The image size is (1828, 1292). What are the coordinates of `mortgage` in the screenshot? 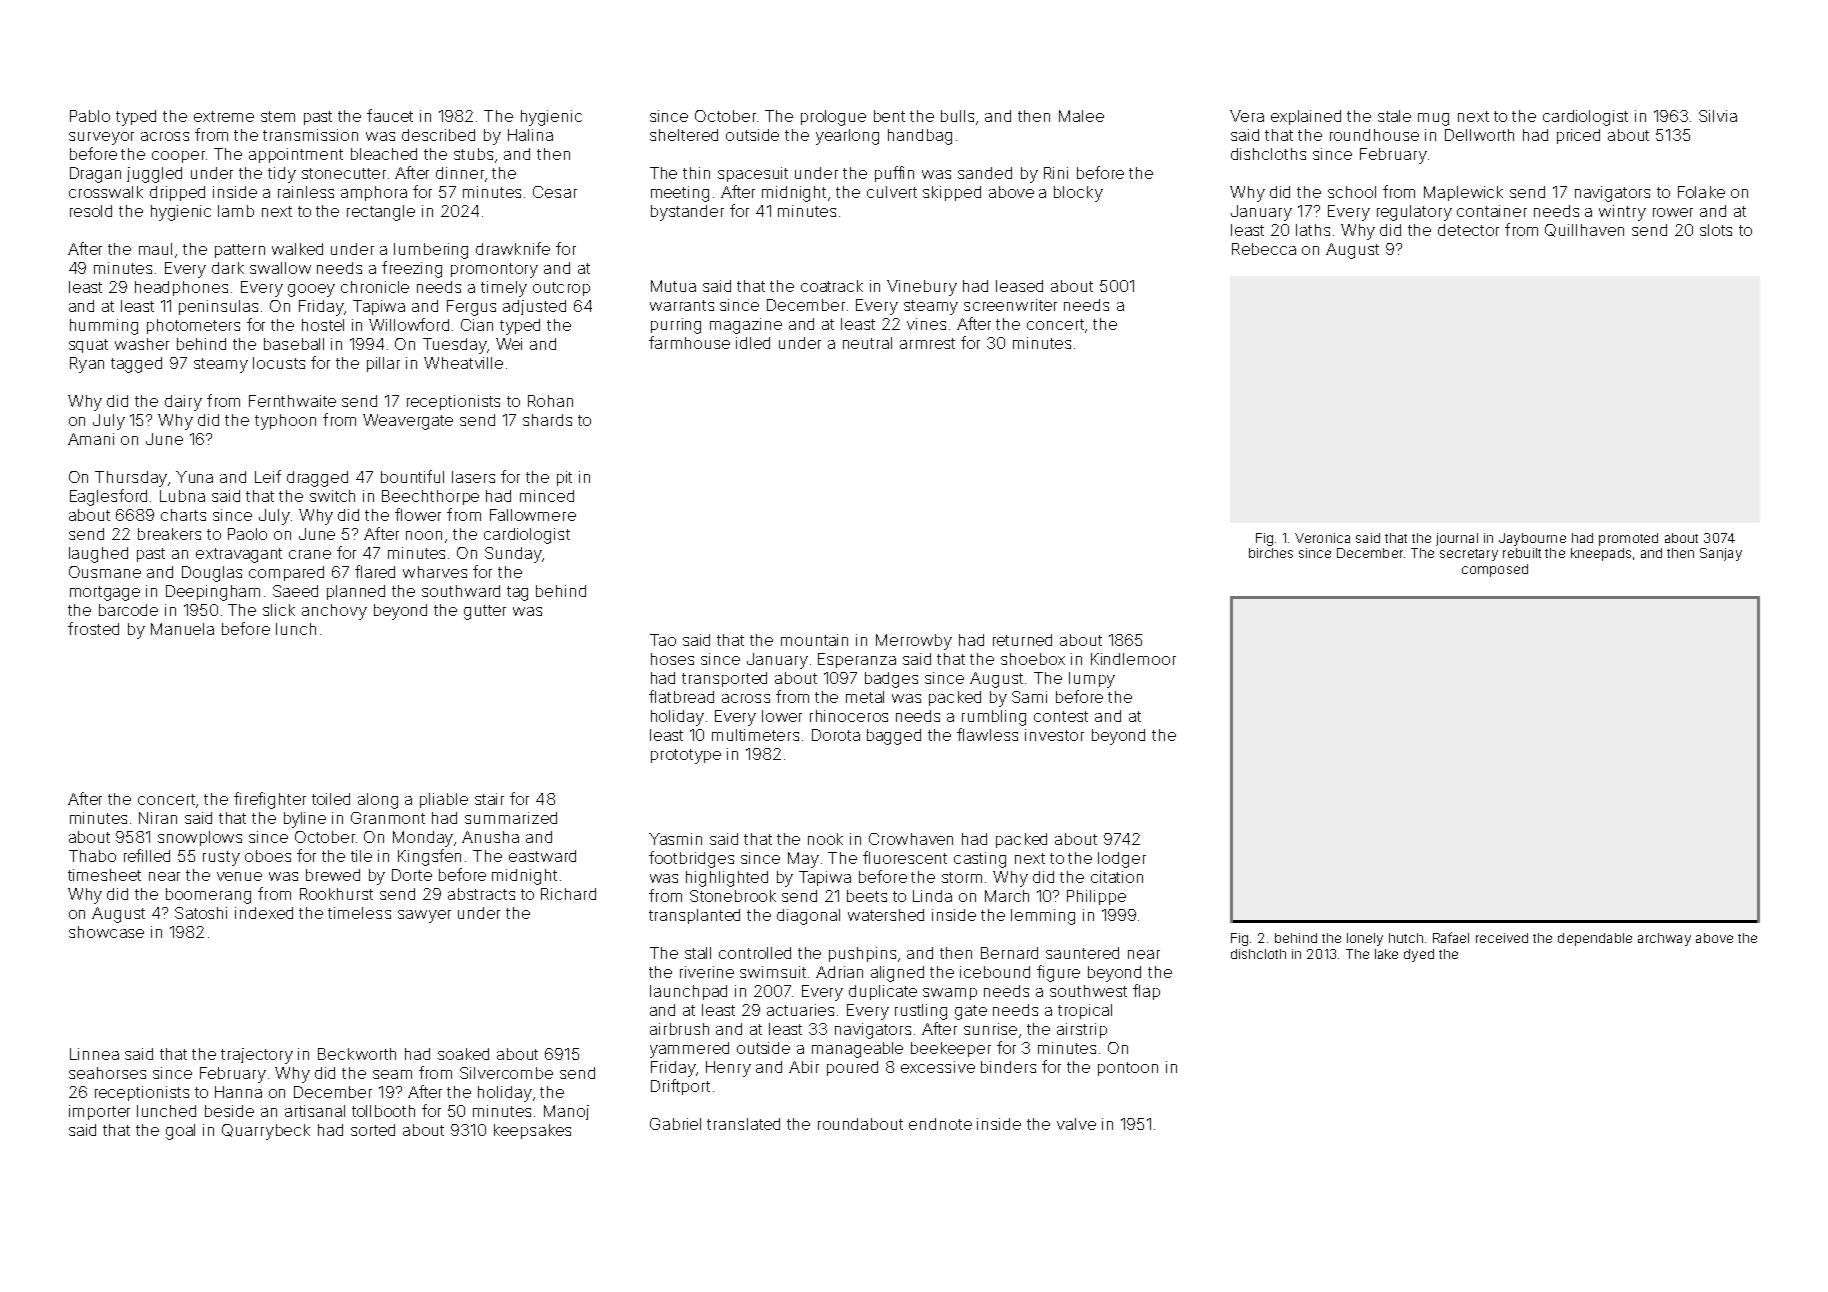 It's located at (105, 593).
